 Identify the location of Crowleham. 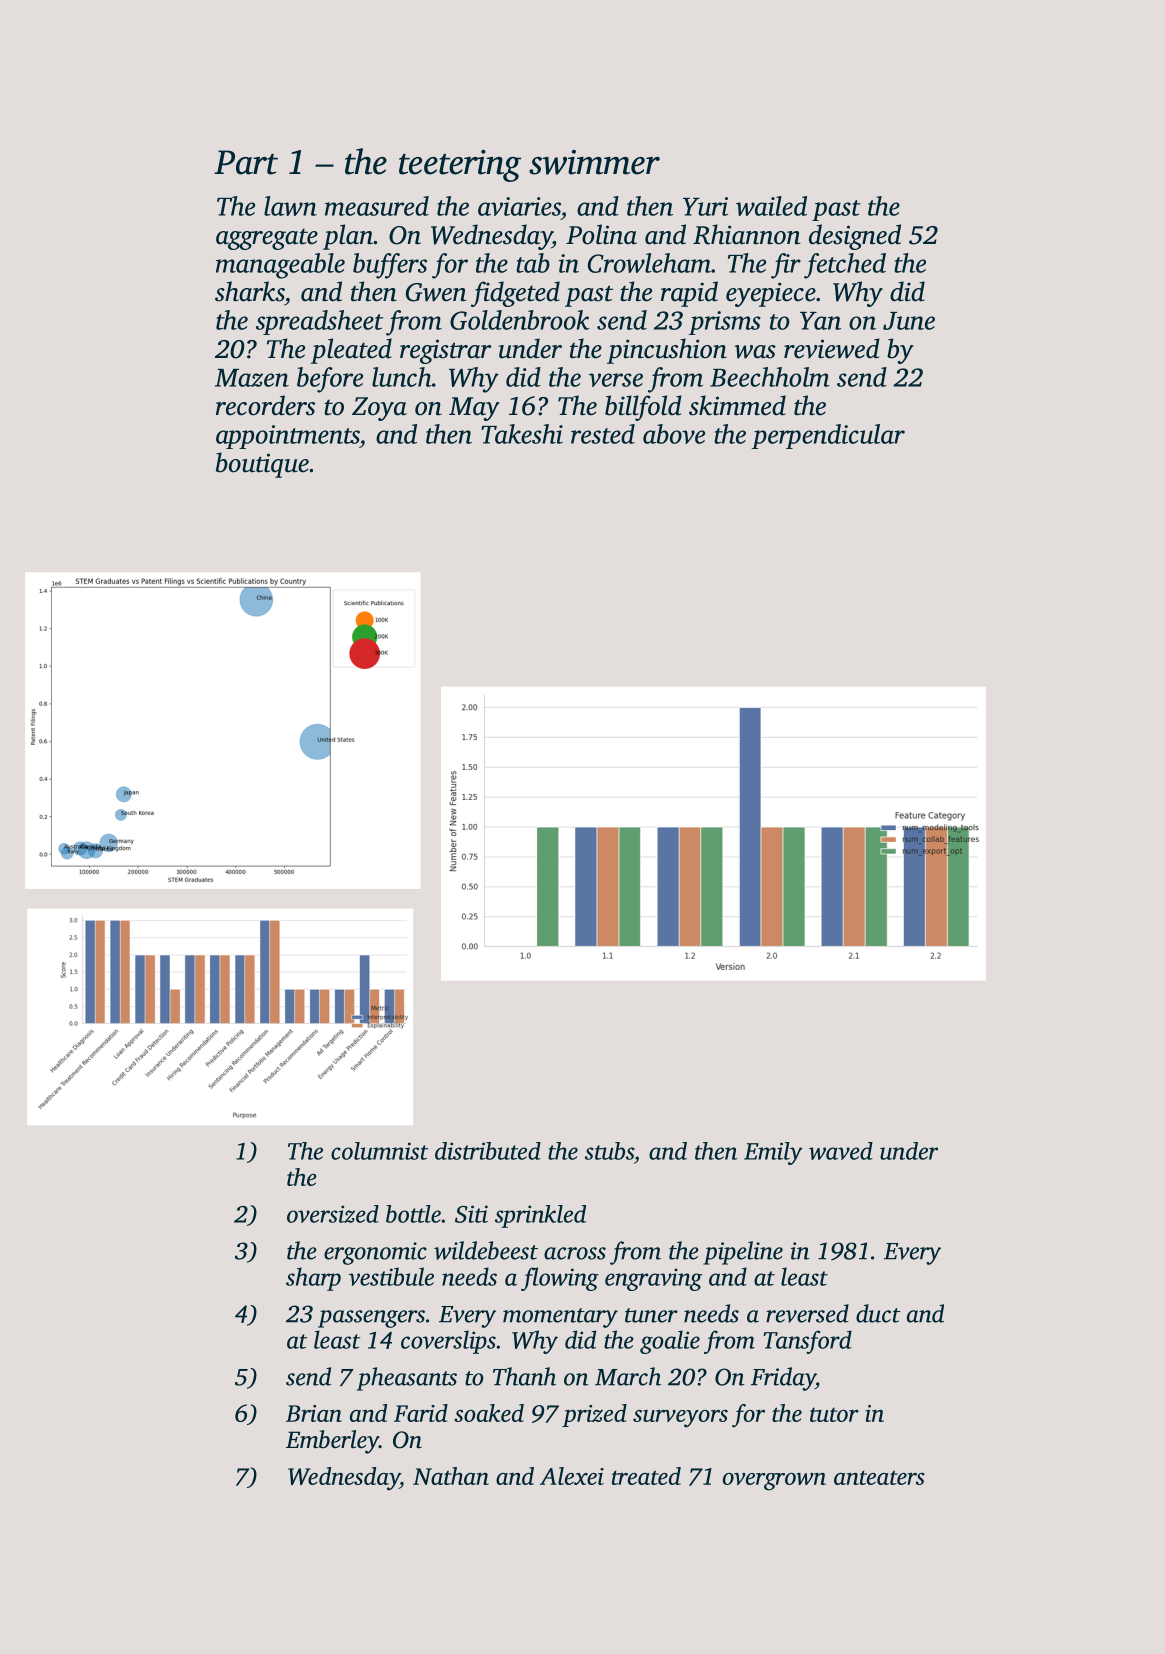
(649, 263).
